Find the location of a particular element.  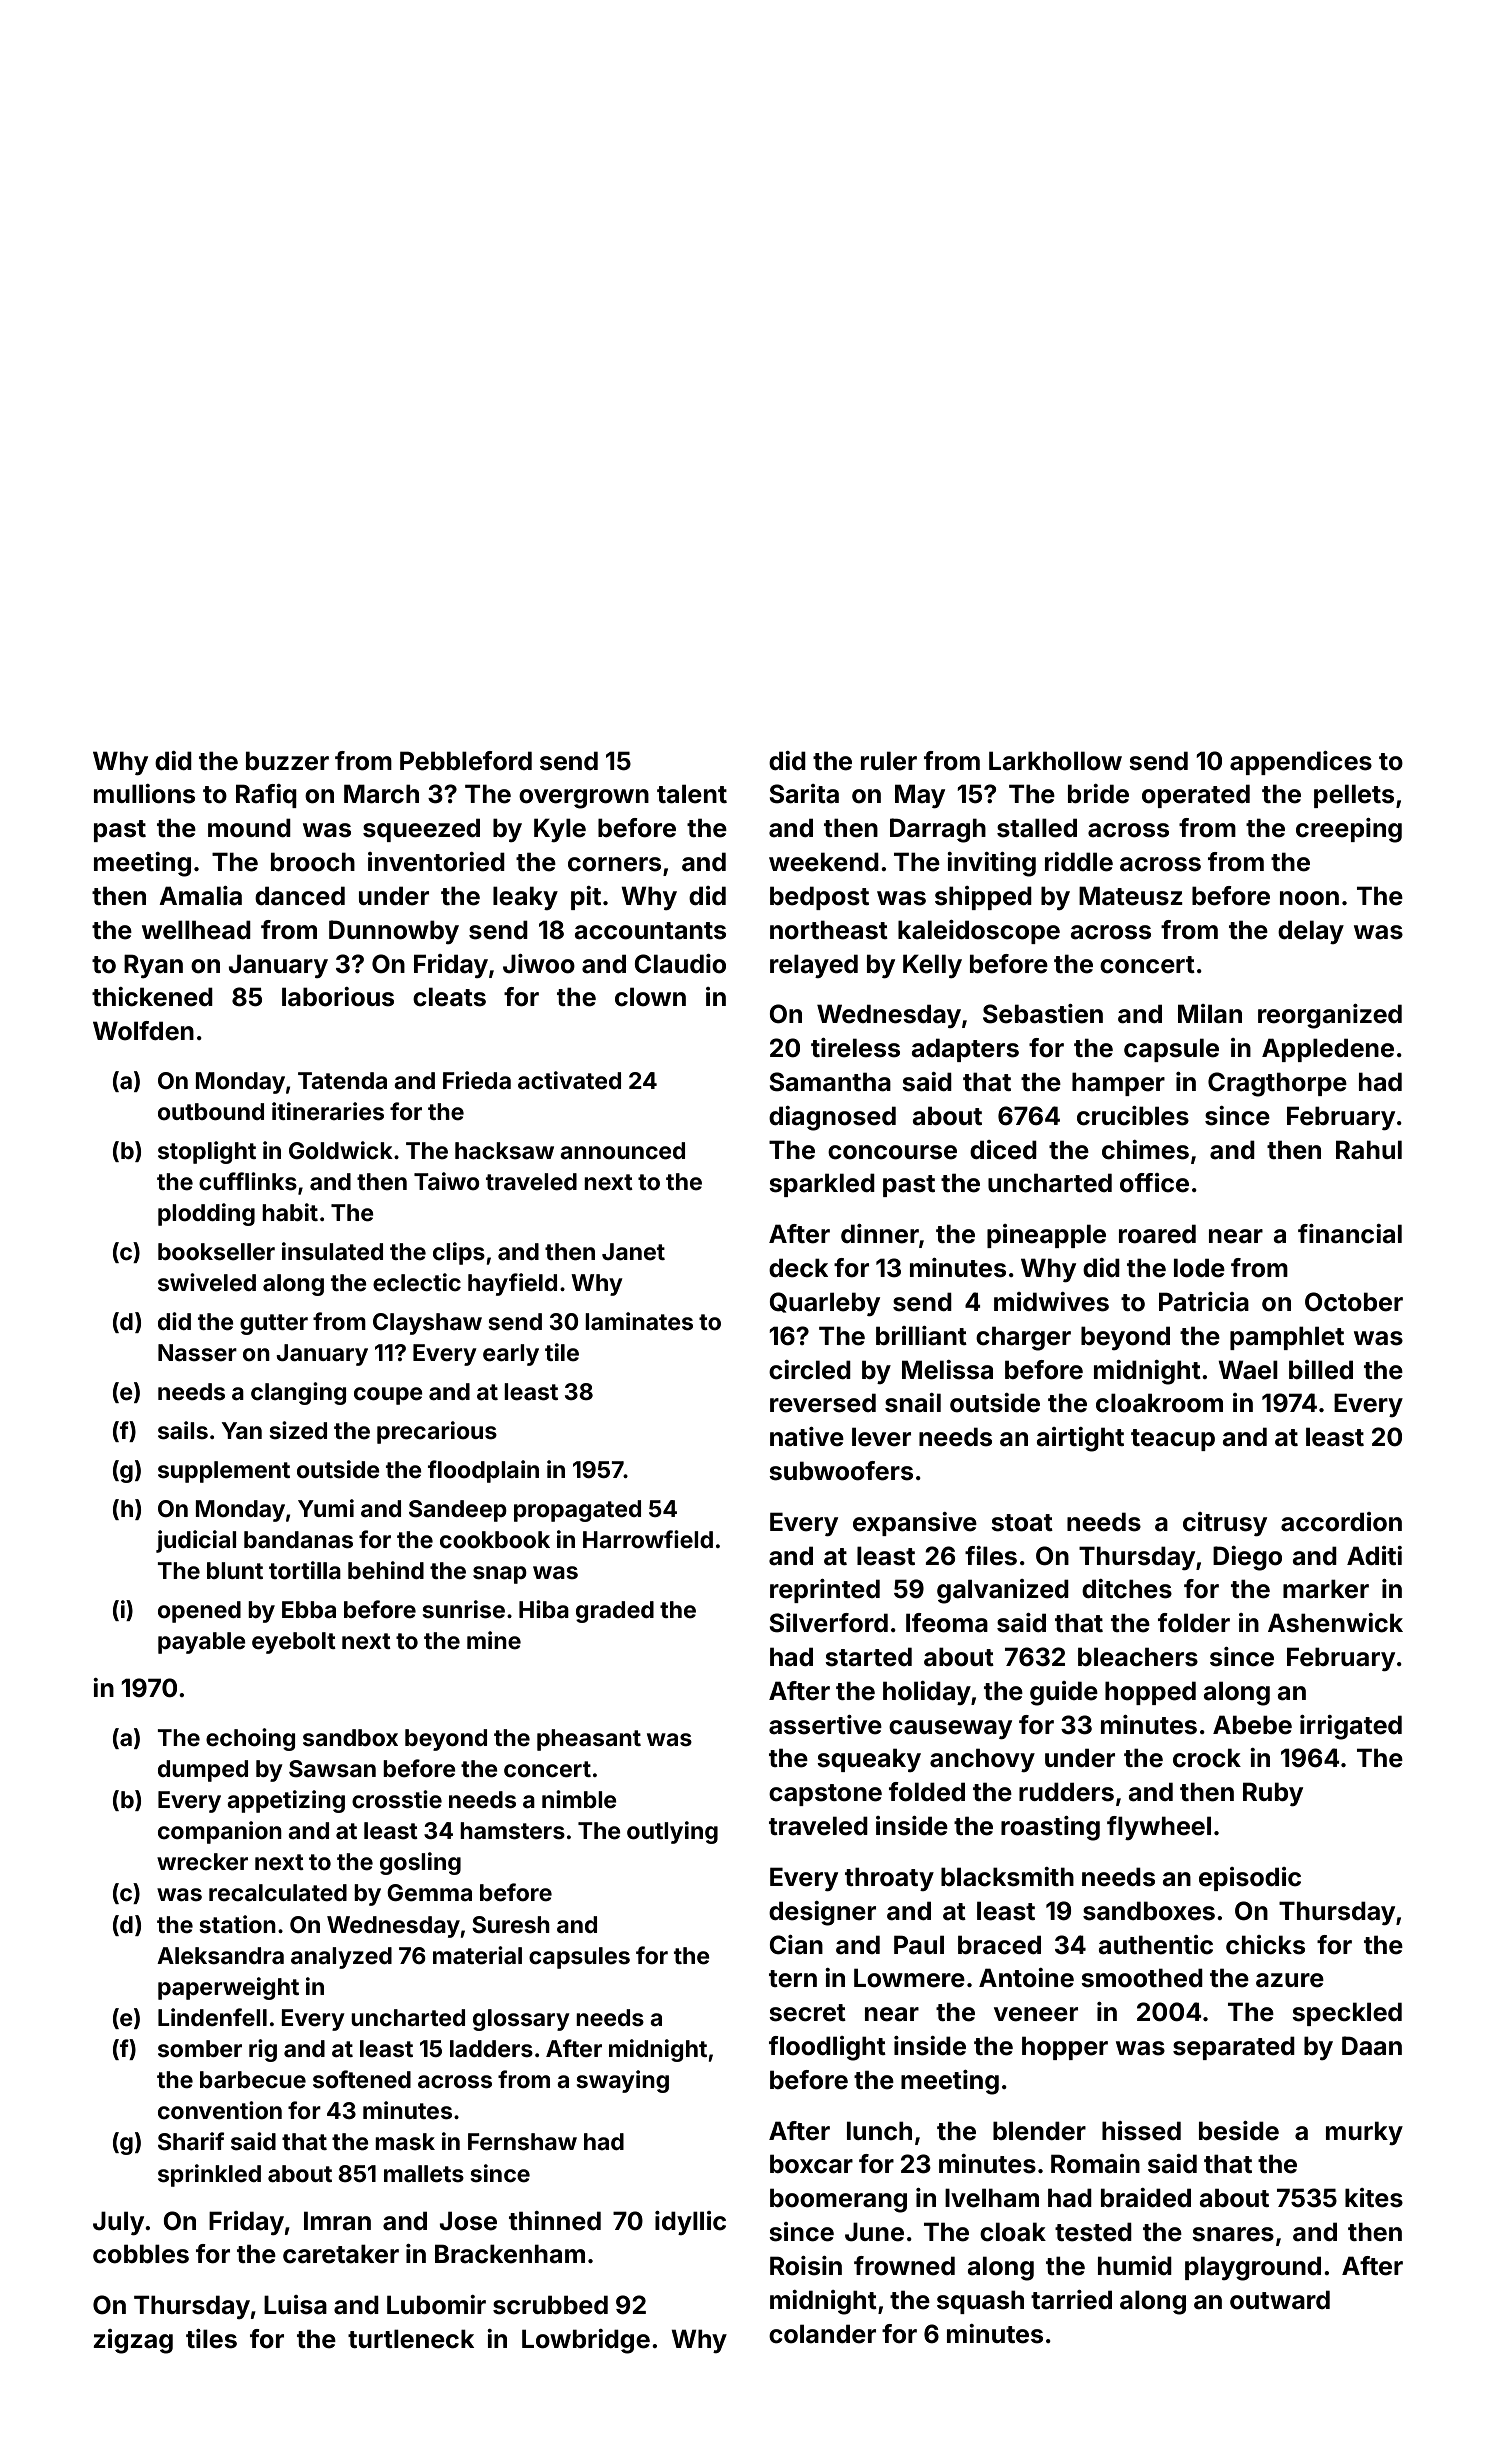

sails is located at coordinates (183, 1430).
